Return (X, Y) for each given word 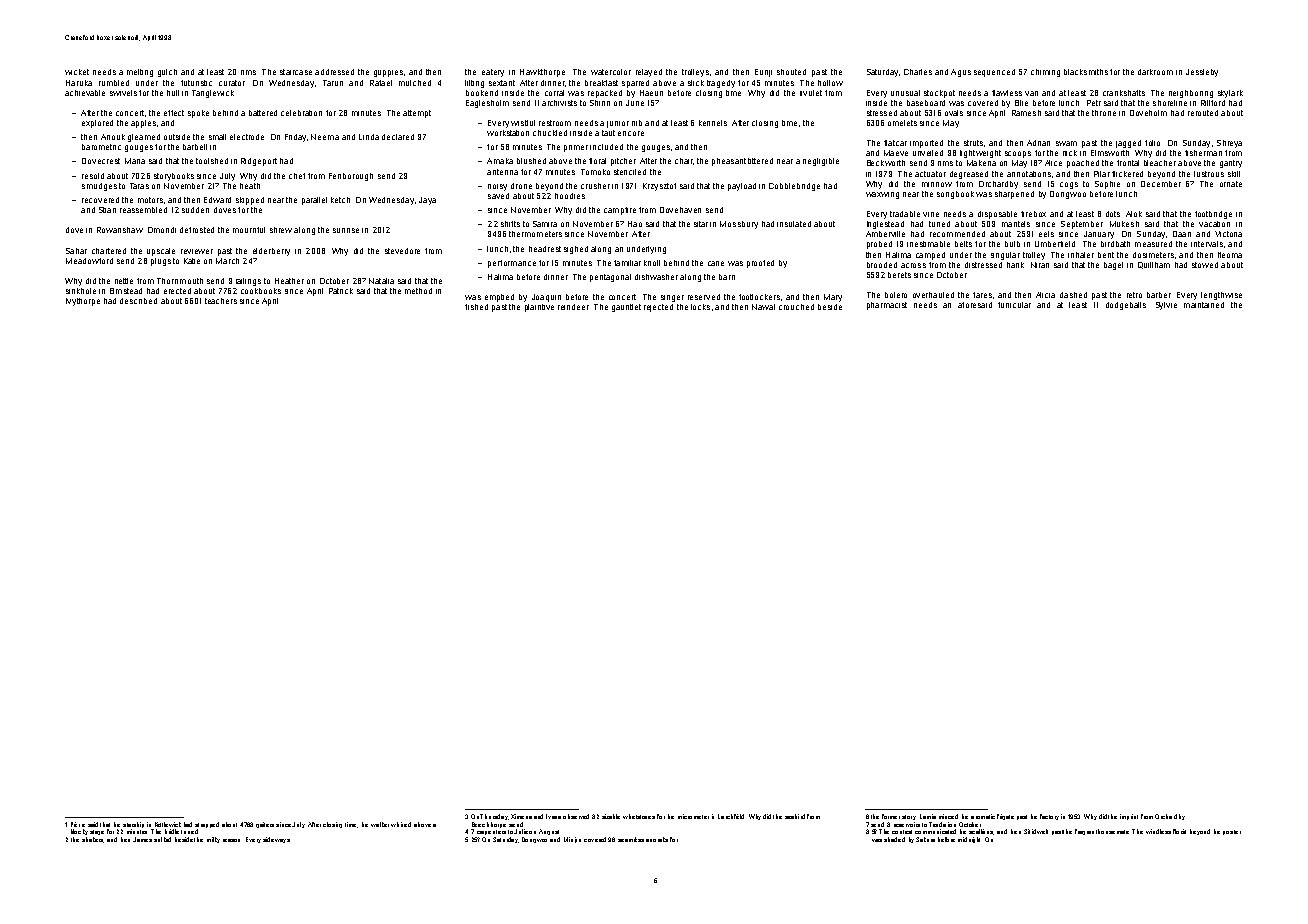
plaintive (539, 308)
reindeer (573, 307)
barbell (195, 147)
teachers (221, 301)
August (549, 832)
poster (1232, 832)
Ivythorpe (83, 302)
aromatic (983, 816)
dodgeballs (1126, 306)
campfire (620, 211)
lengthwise (1221, 296)
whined (401, 824)
